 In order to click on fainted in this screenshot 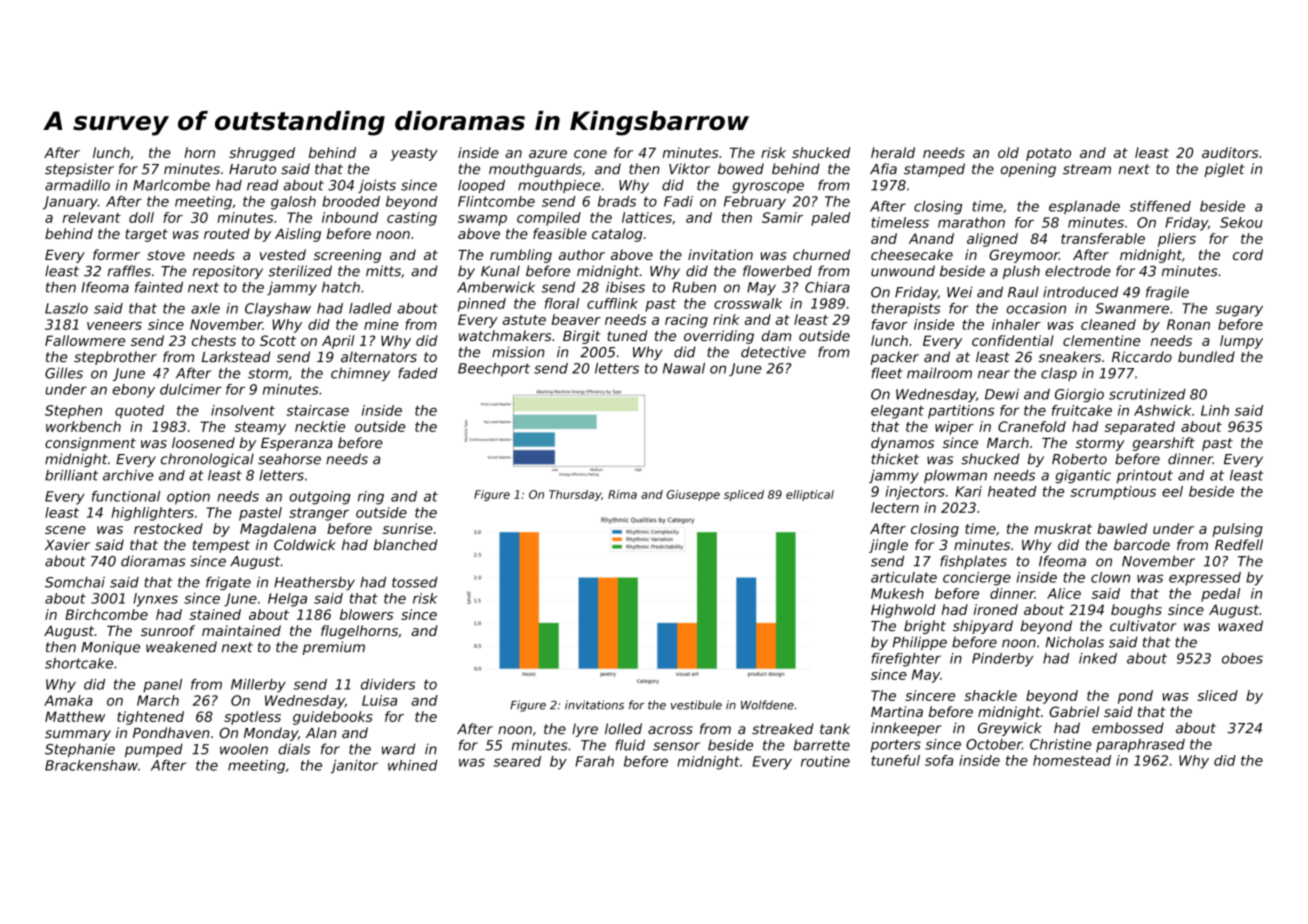, I will do `click(159, 287)`.
